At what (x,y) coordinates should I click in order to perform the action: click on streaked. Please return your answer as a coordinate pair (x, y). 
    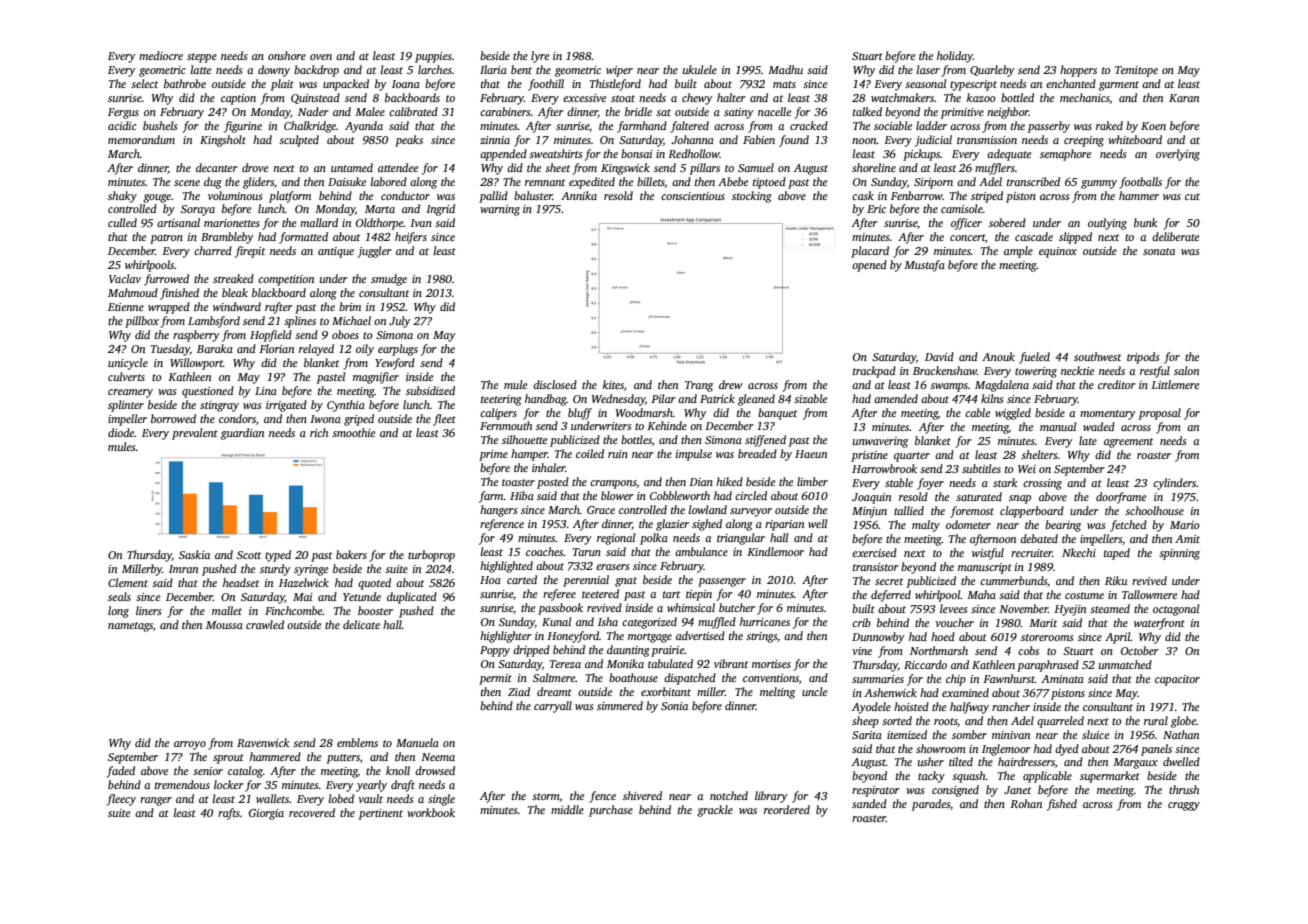
    Looking at the image, I should click on (233, 278).
